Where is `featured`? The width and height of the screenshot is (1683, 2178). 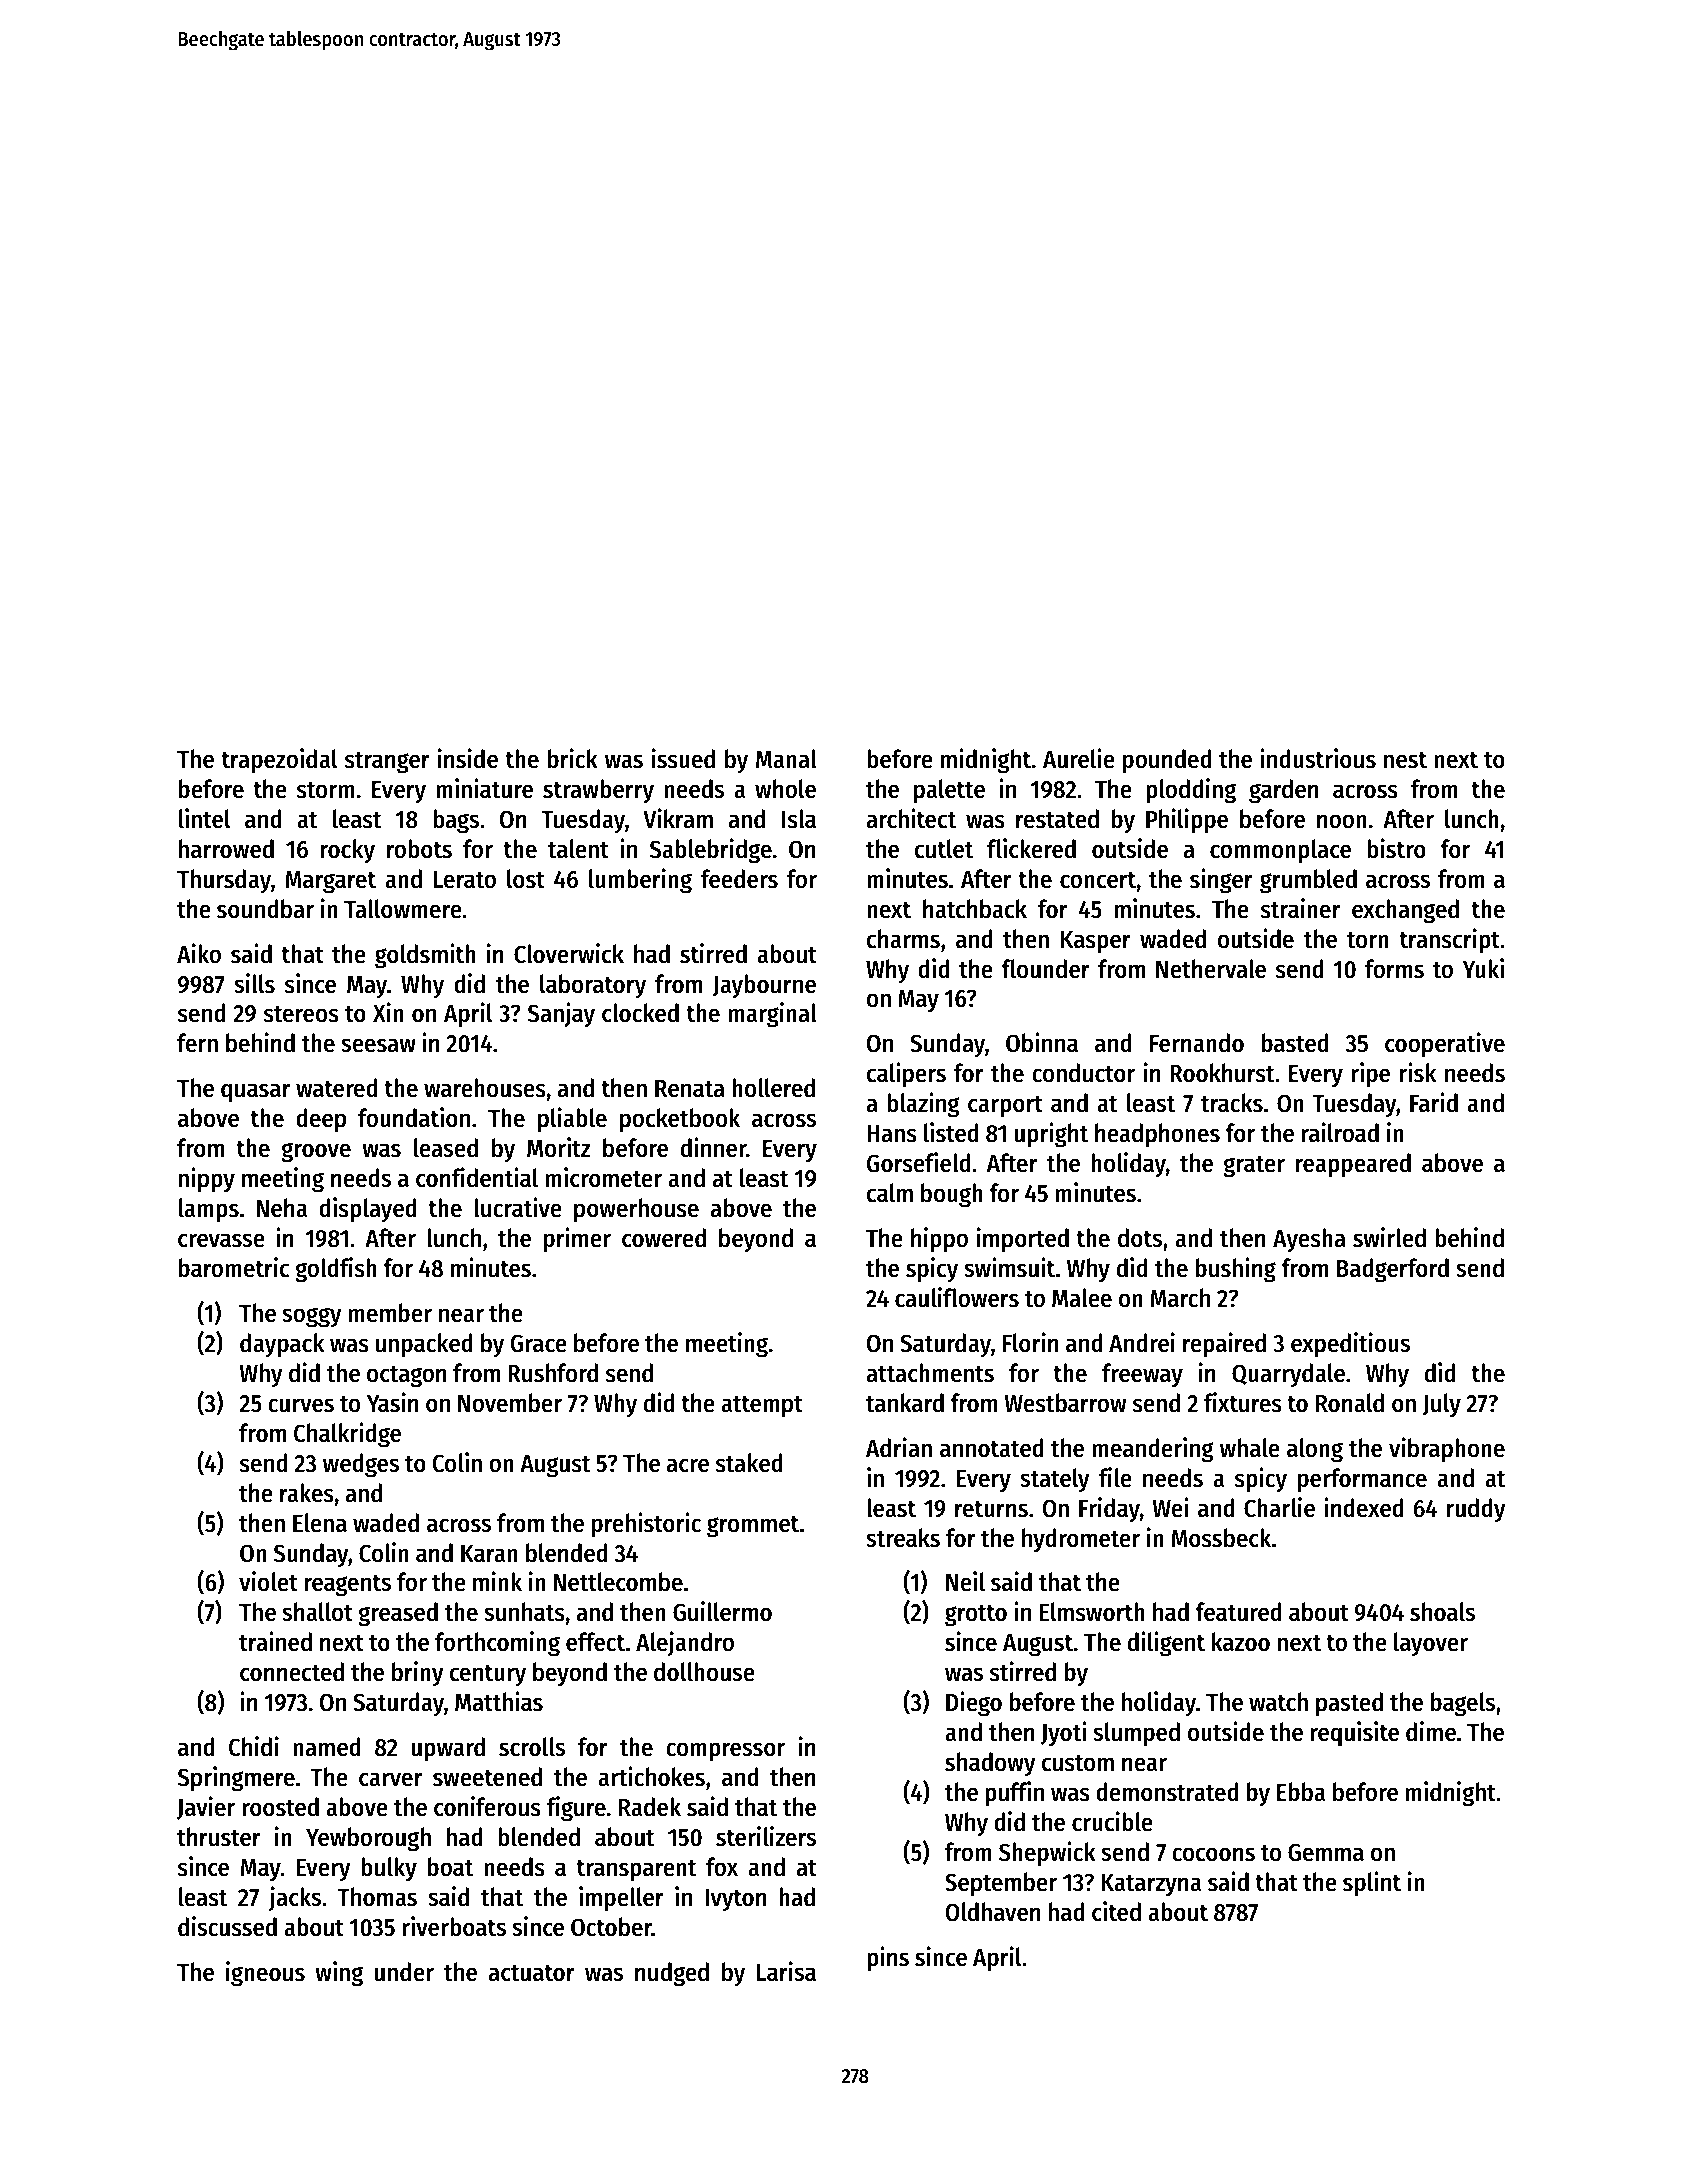
featured is located at coordinates (1238, 1612).
